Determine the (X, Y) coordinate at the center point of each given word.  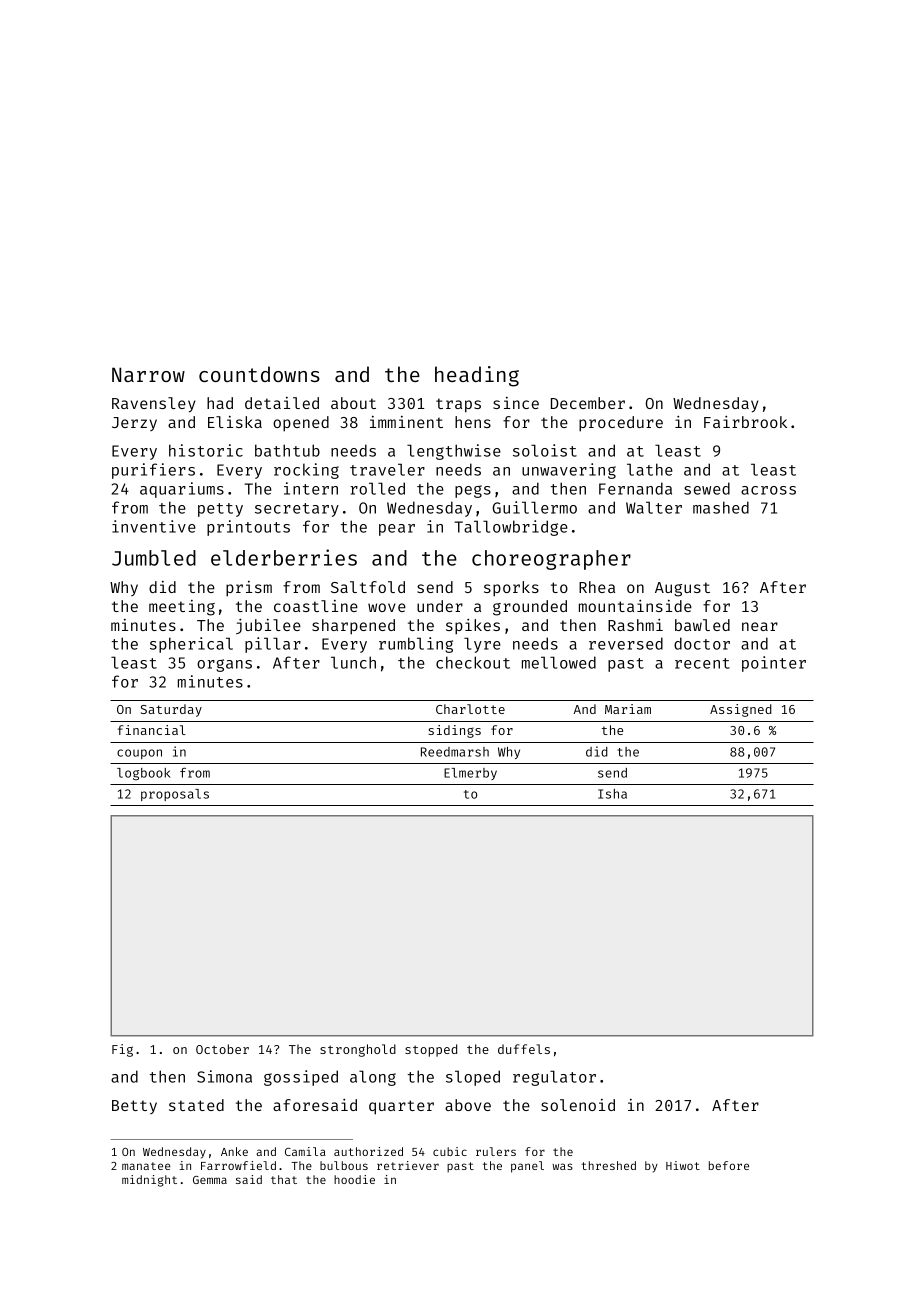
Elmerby (470, 774)
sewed (707, 488)
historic (206, 450)
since (516, 403)
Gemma (210, 1180)
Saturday (171, 710)
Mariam (628, 709)
